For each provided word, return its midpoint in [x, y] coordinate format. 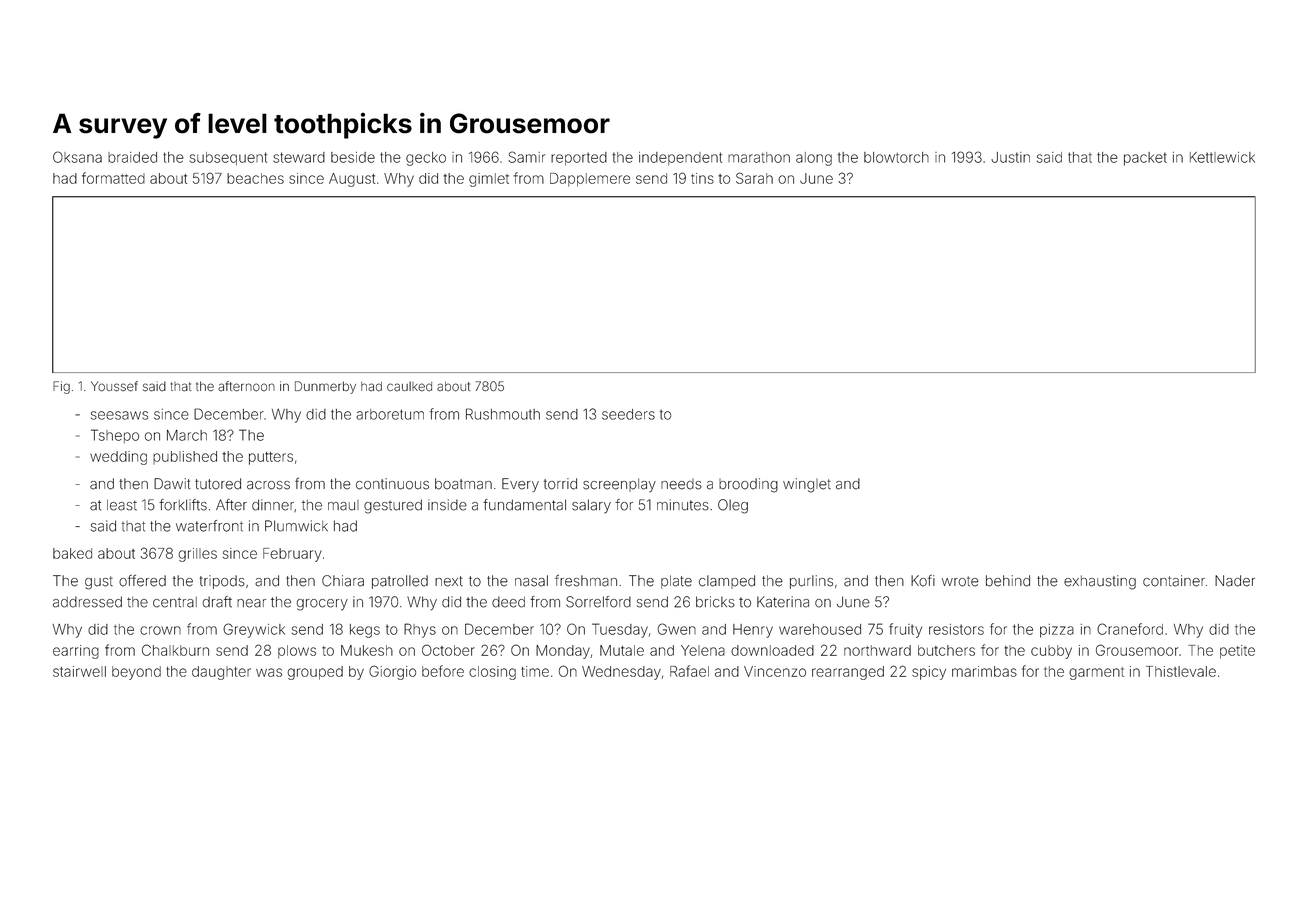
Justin [1010, 157]
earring [76, 652]
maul [343, 505]
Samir [526, 157]
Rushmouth [503, 414]
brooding [748, 485]
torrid [560, 484]
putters [271, 458]
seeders [628, 414]
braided [132, 157]
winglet [807, 485]
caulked [409, 386]
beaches [255, 178]
